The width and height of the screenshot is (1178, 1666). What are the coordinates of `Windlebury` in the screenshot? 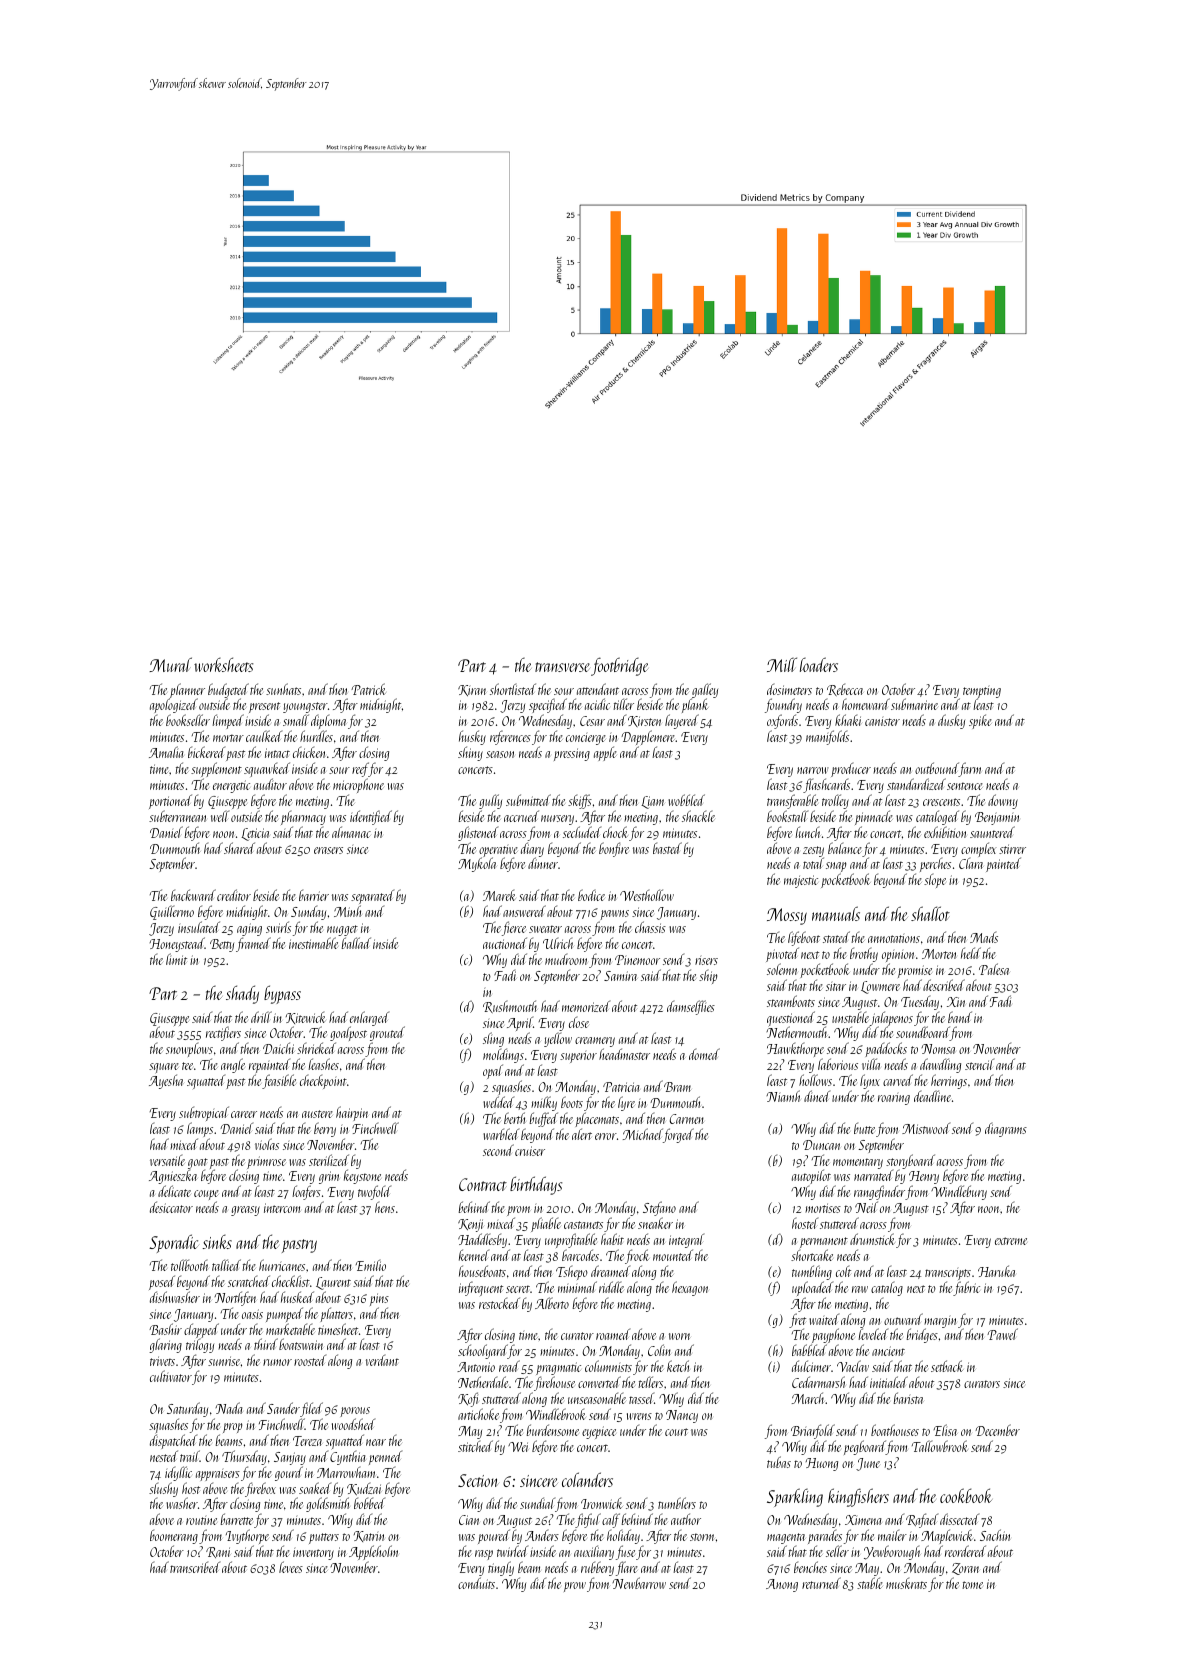 It's located at (959, 1194).
